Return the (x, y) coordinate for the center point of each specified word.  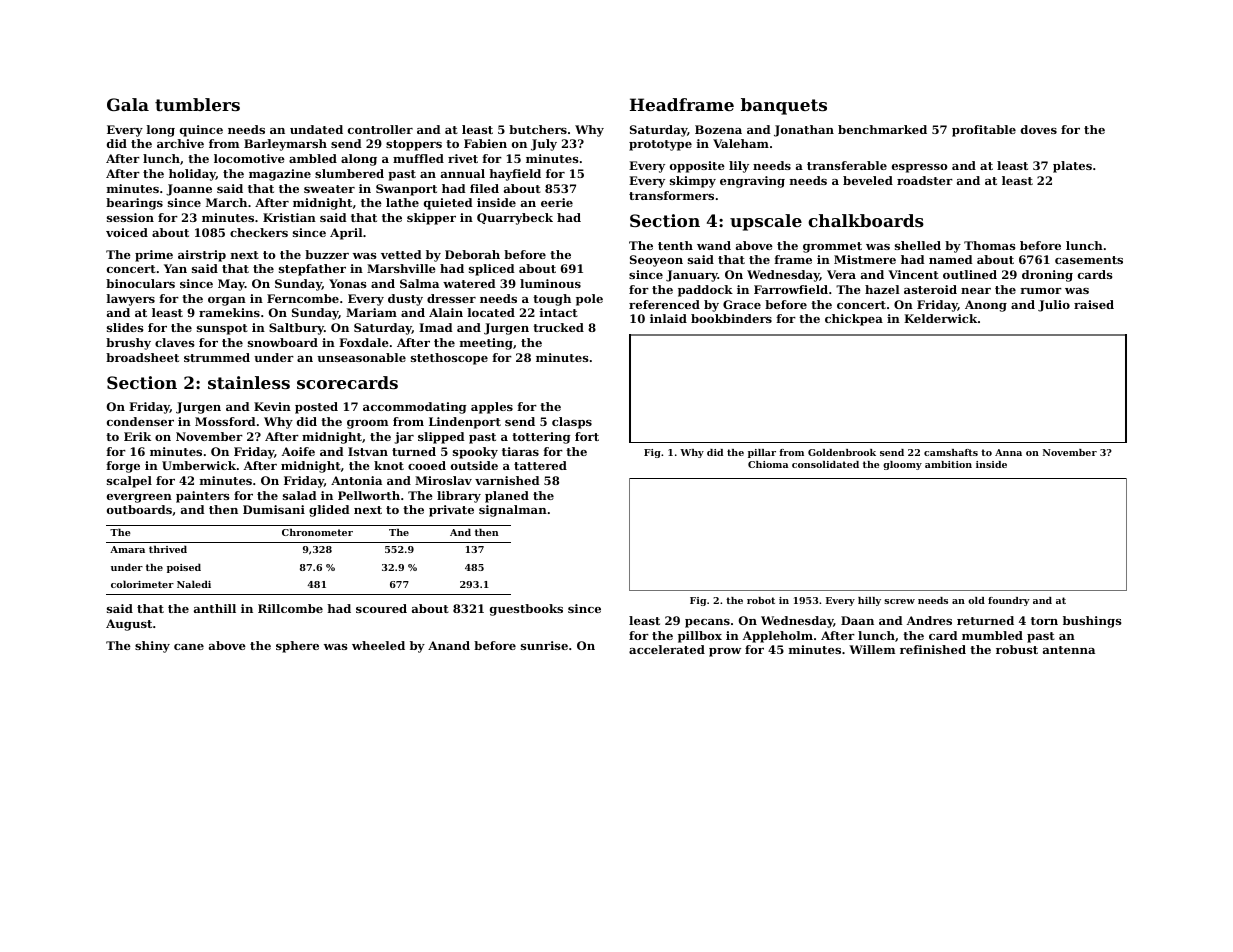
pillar (762, 453)
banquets (784, 106)
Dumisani (274, 509)
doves (1039, 129)
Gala (128, 104)
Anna (1008, 452)
